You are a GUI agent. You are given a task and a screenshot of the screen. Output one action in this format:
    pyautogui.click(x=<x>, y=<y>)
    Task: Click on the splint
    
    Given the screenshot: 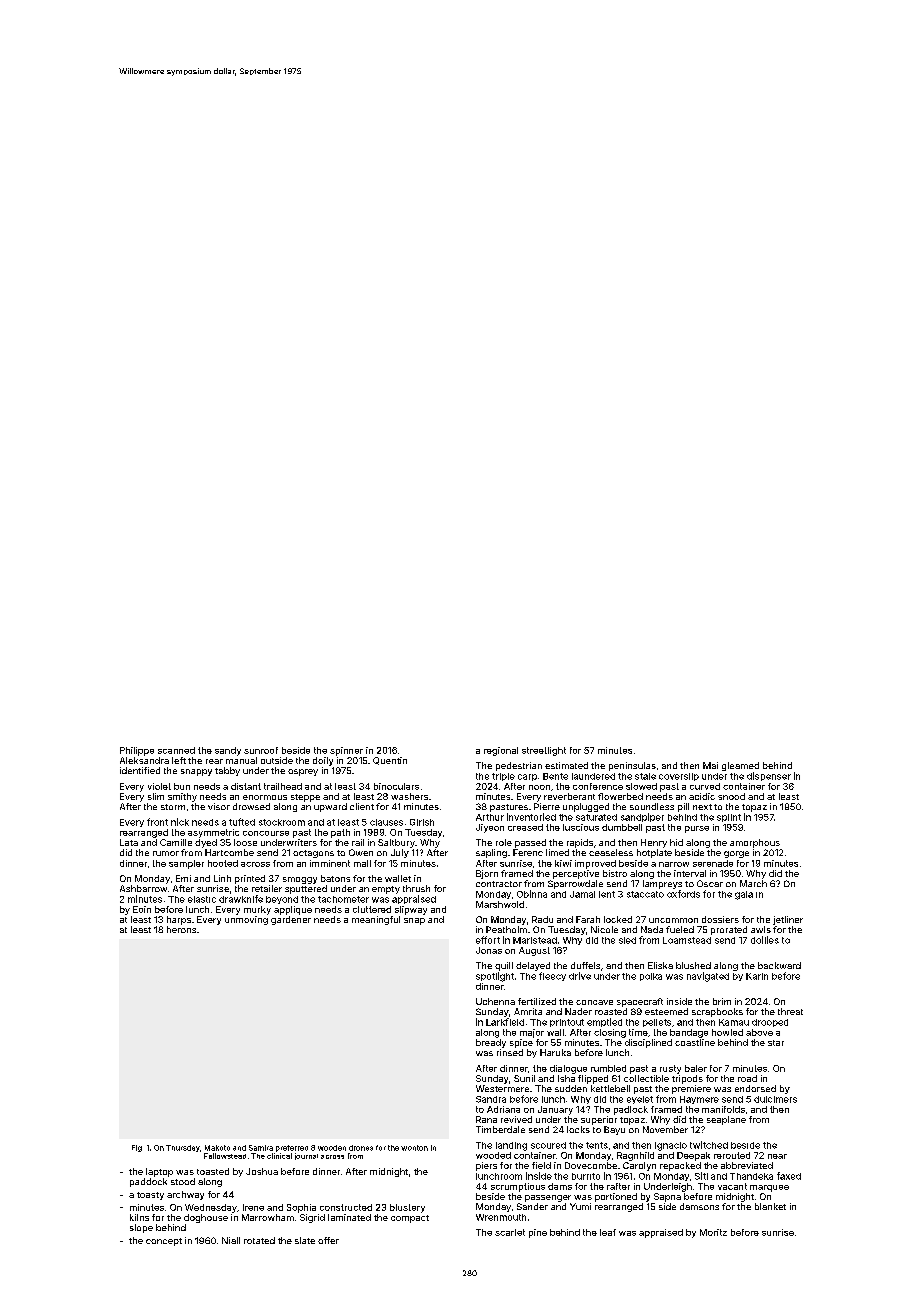 What is the action you would take?
    pyautogui.click(x=729, y=818)
